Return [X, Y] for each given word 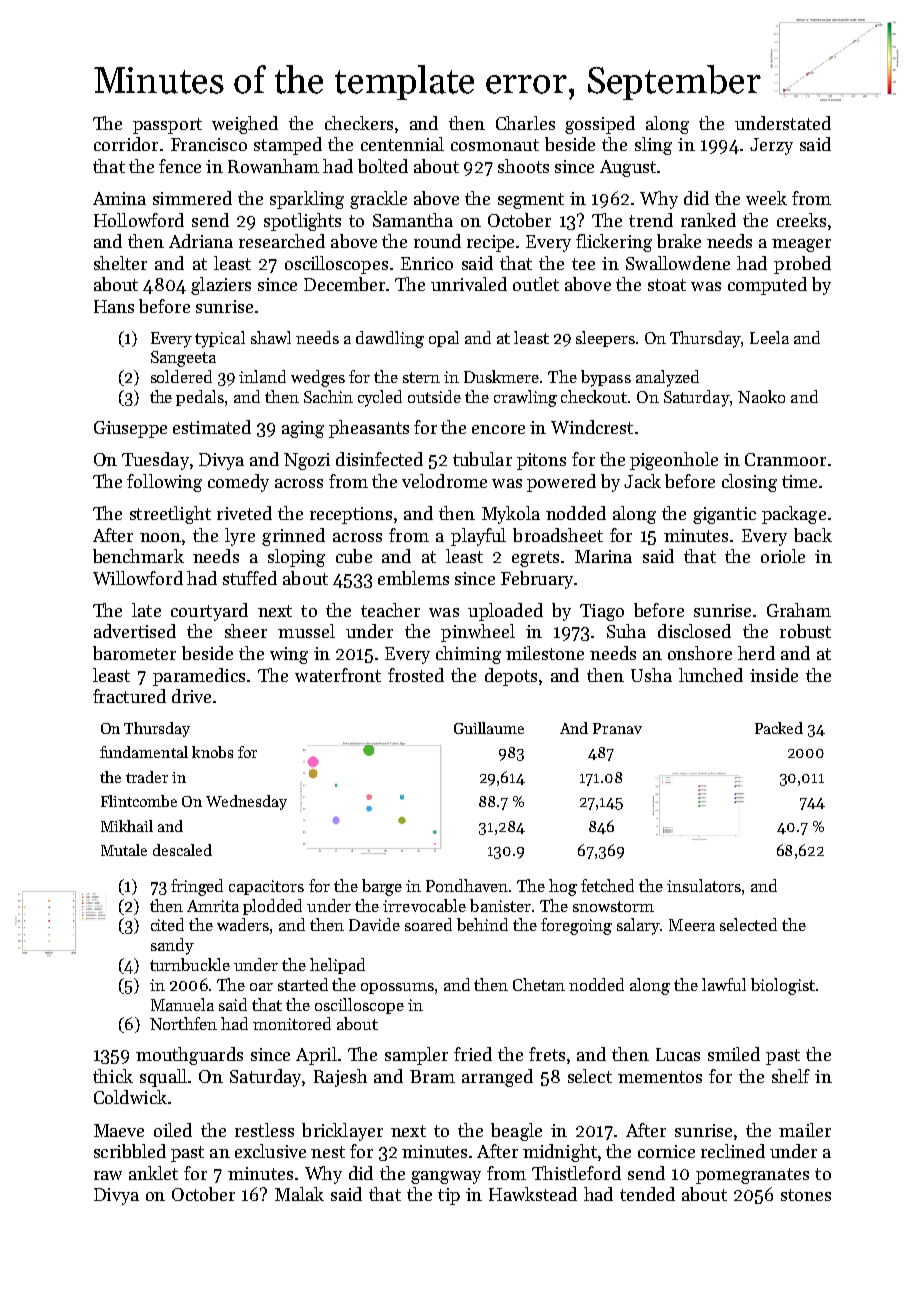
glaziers [221, 286]
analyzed [667, 378]
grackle [378, 200]
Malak [299, 1194]
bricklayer [342, 1132]
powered [561, 483]
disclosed [694, 631]
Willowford [138, 578]
